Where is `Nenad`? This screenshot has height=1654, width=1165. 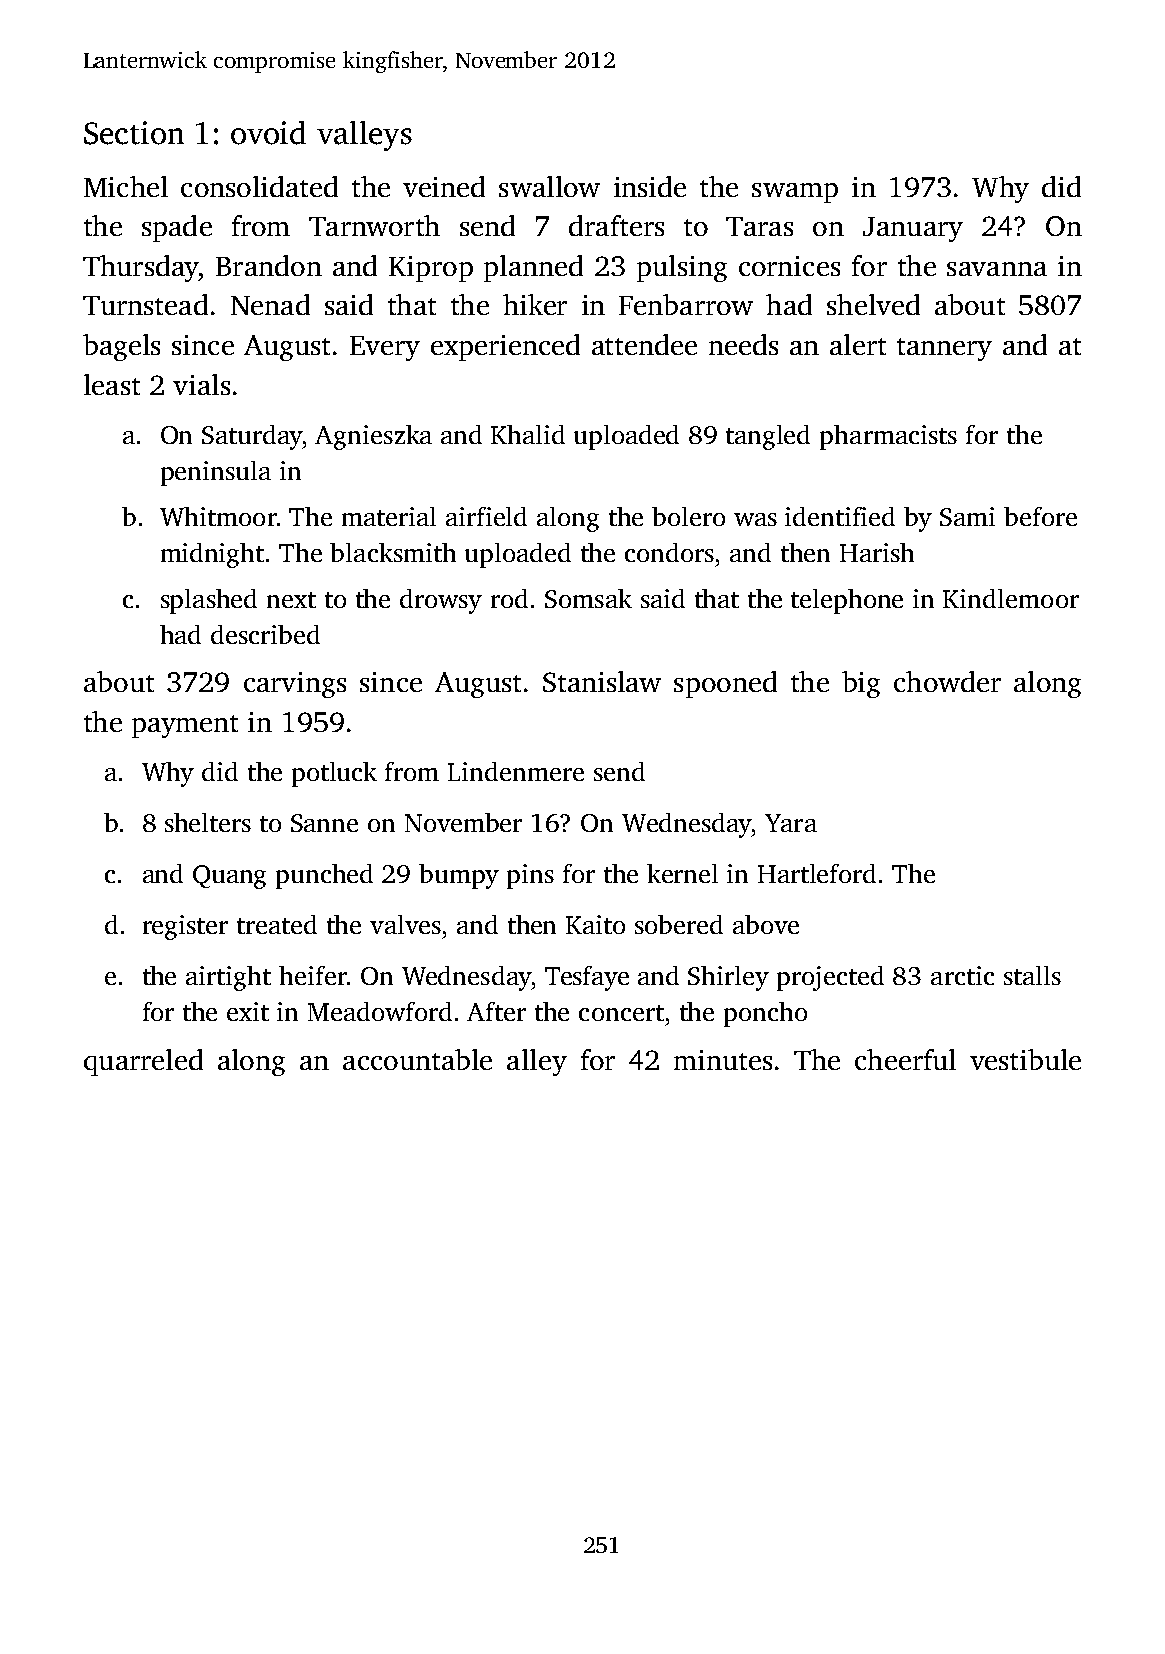 Nenad is located at coordinates (270, 304).
